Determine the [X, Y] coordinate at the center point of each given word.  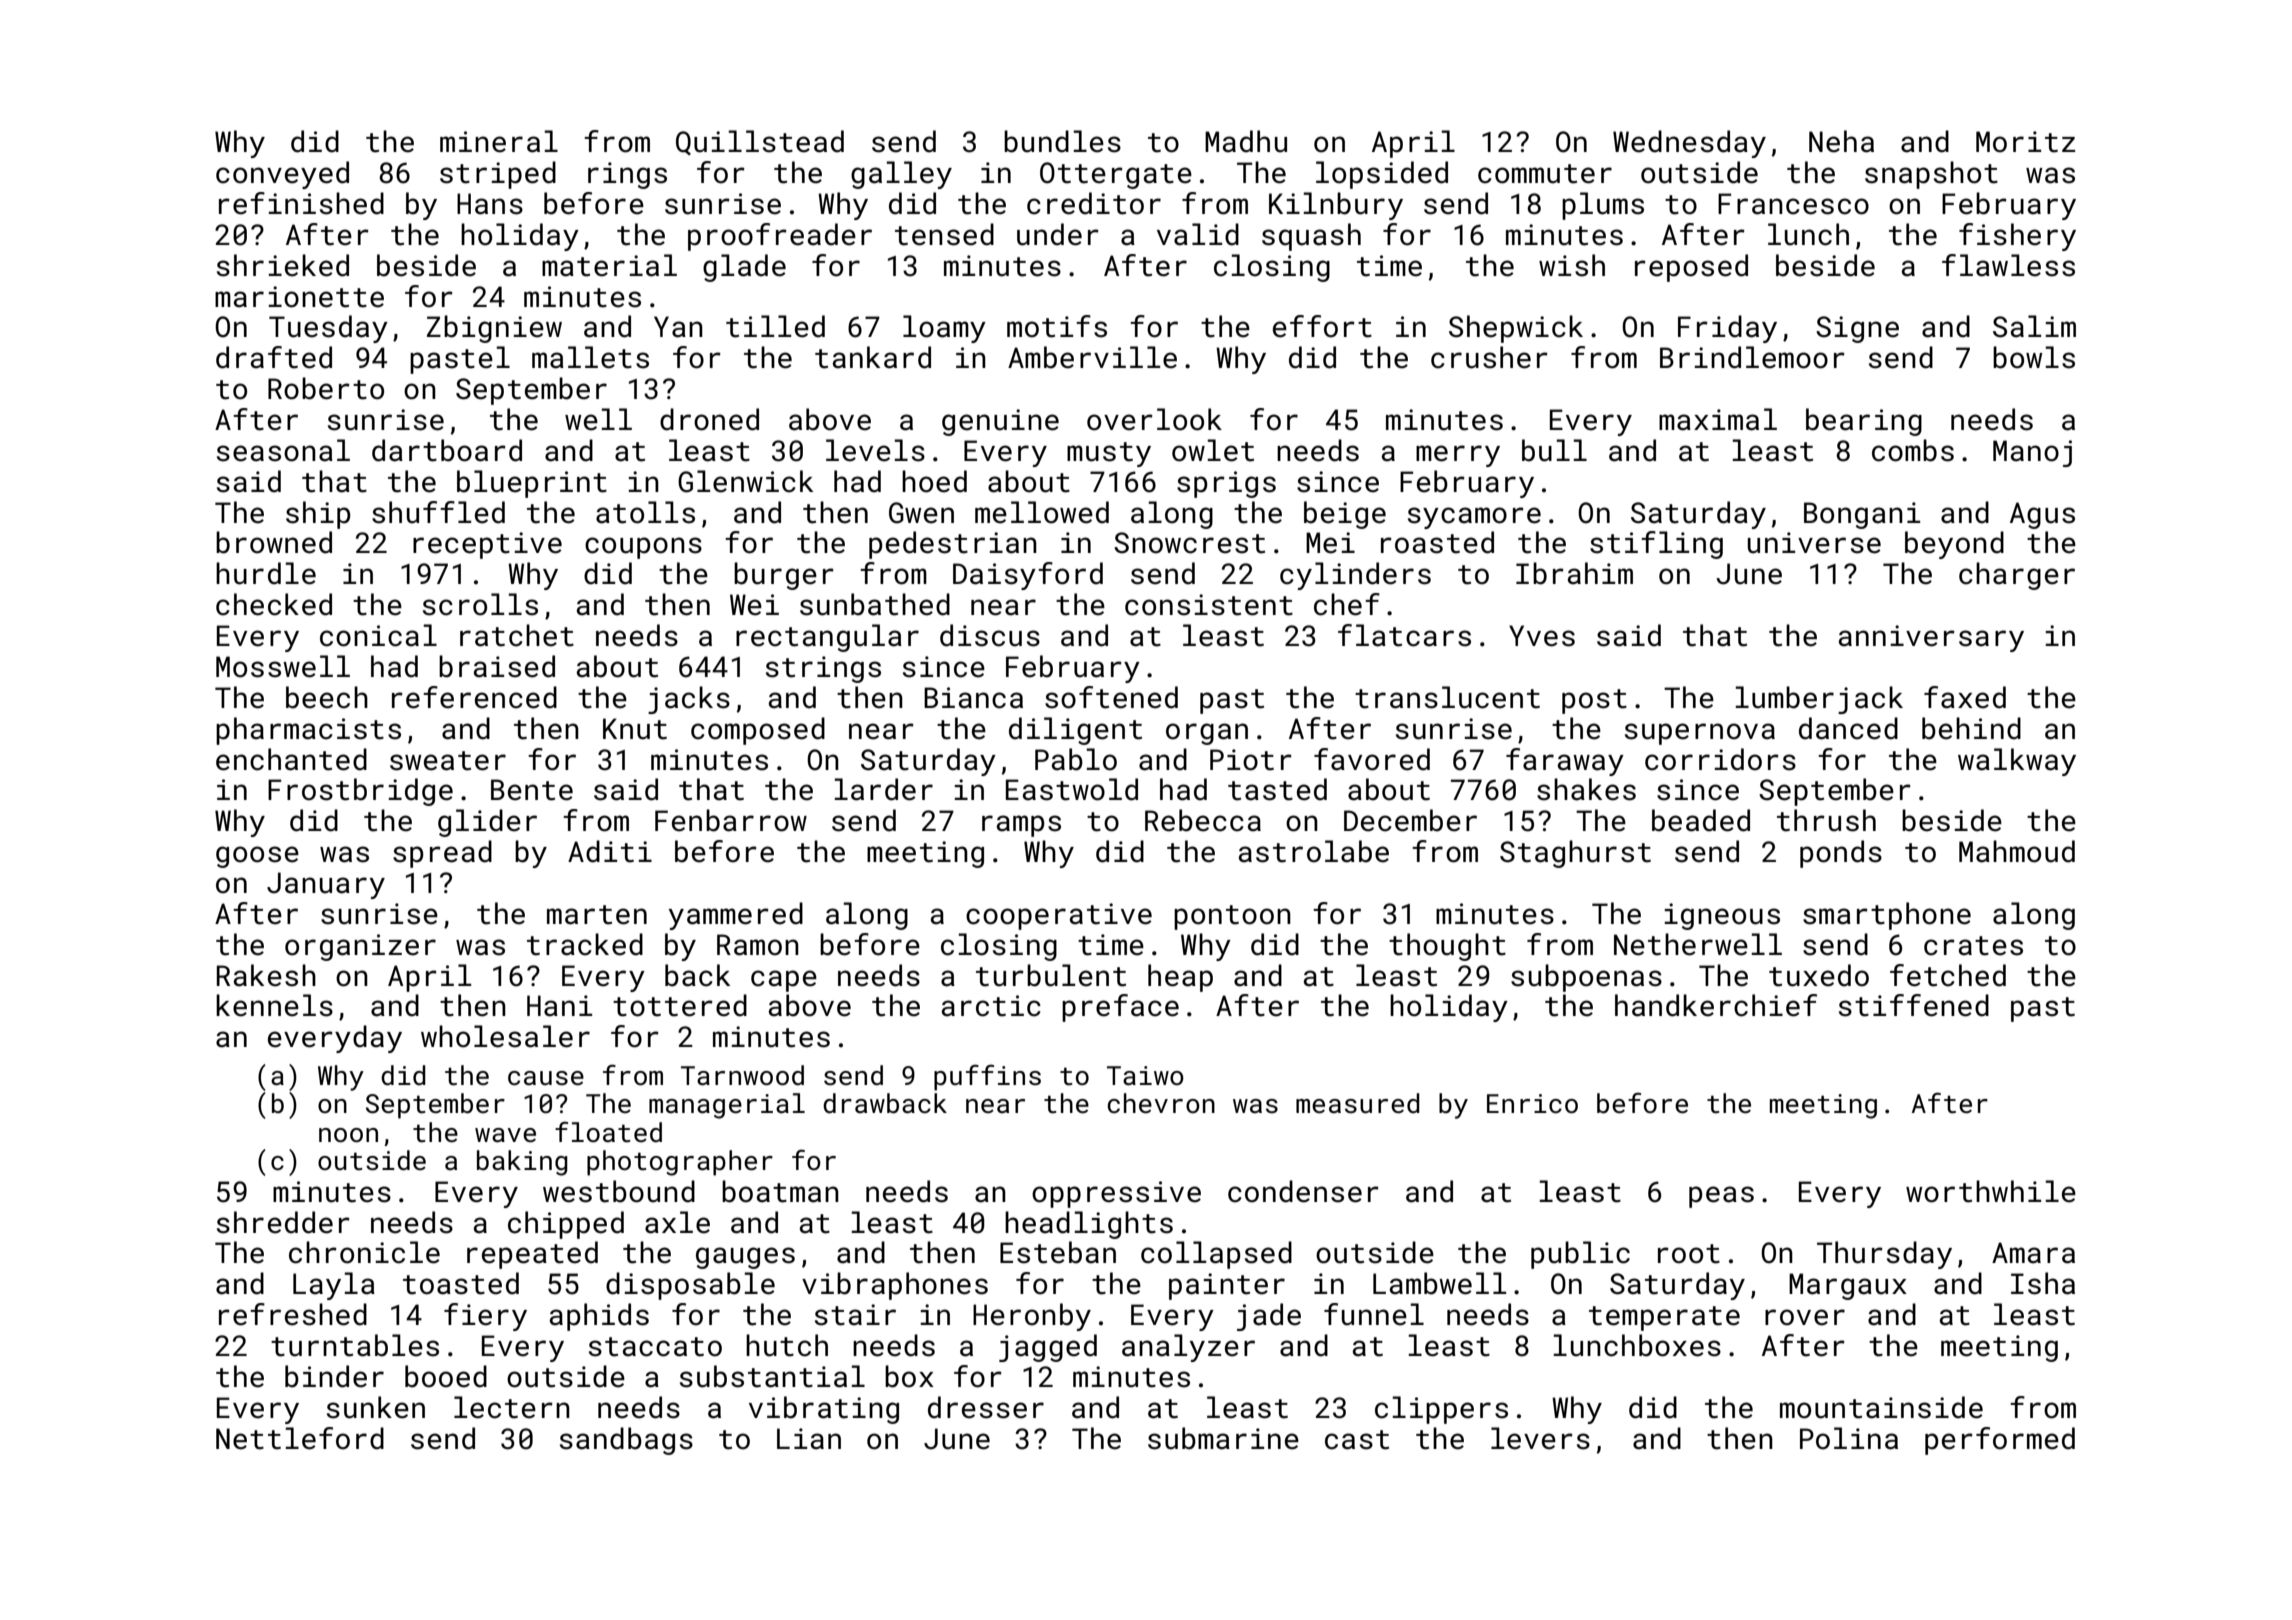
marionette [299, 297]
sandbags [626, 1441]
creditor [1094, 203]
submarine [1223, 1438]
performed [2000, 1441]
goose [257, 857]
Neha [1841, 141]
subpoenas [1586, 978]
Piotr [1251, 760]
